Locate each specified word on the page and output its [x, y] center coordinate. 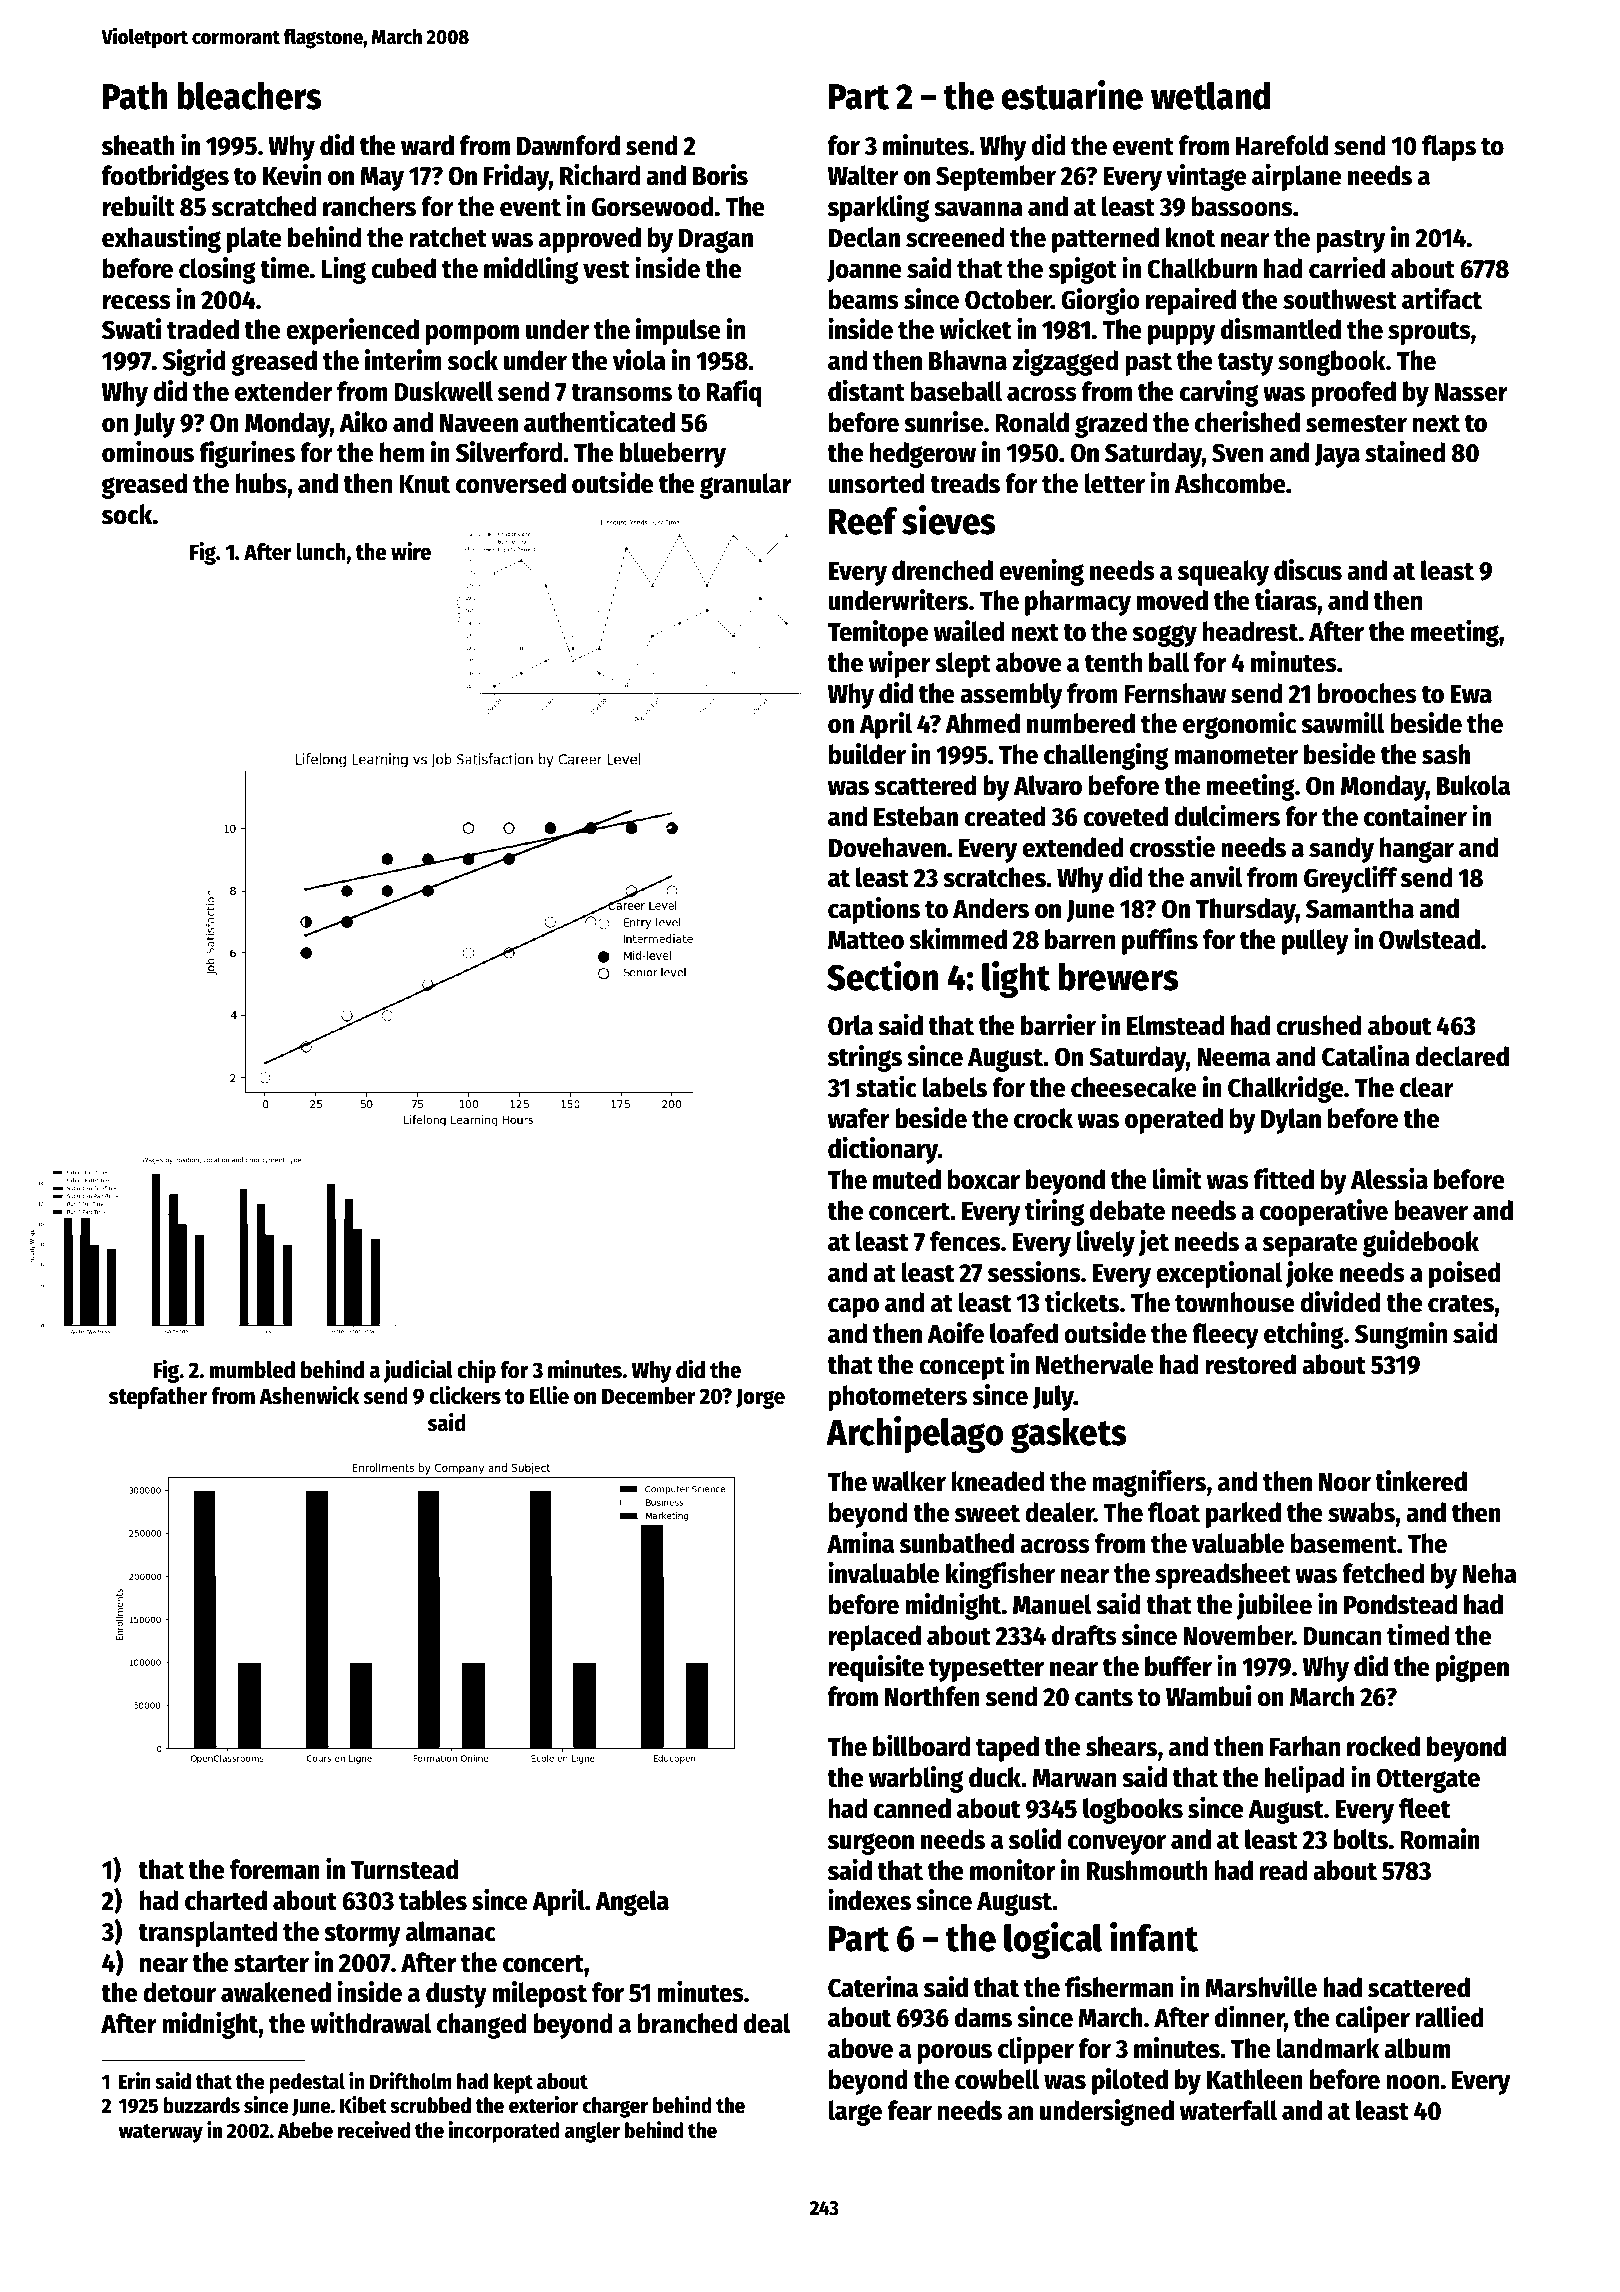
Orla [850, 1025]
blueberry [673, 455]
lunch [321, 552]
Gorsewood [653, 206]
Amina [860, 1543]
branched [687, 2023]
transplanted [208, 1934]
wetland [1210, 96]
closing [217, 270]
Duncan [1342, 1636]
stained [1405, 452]
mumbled [252, 1370]
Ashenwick [309, 1395]
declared [1462, 1056]
